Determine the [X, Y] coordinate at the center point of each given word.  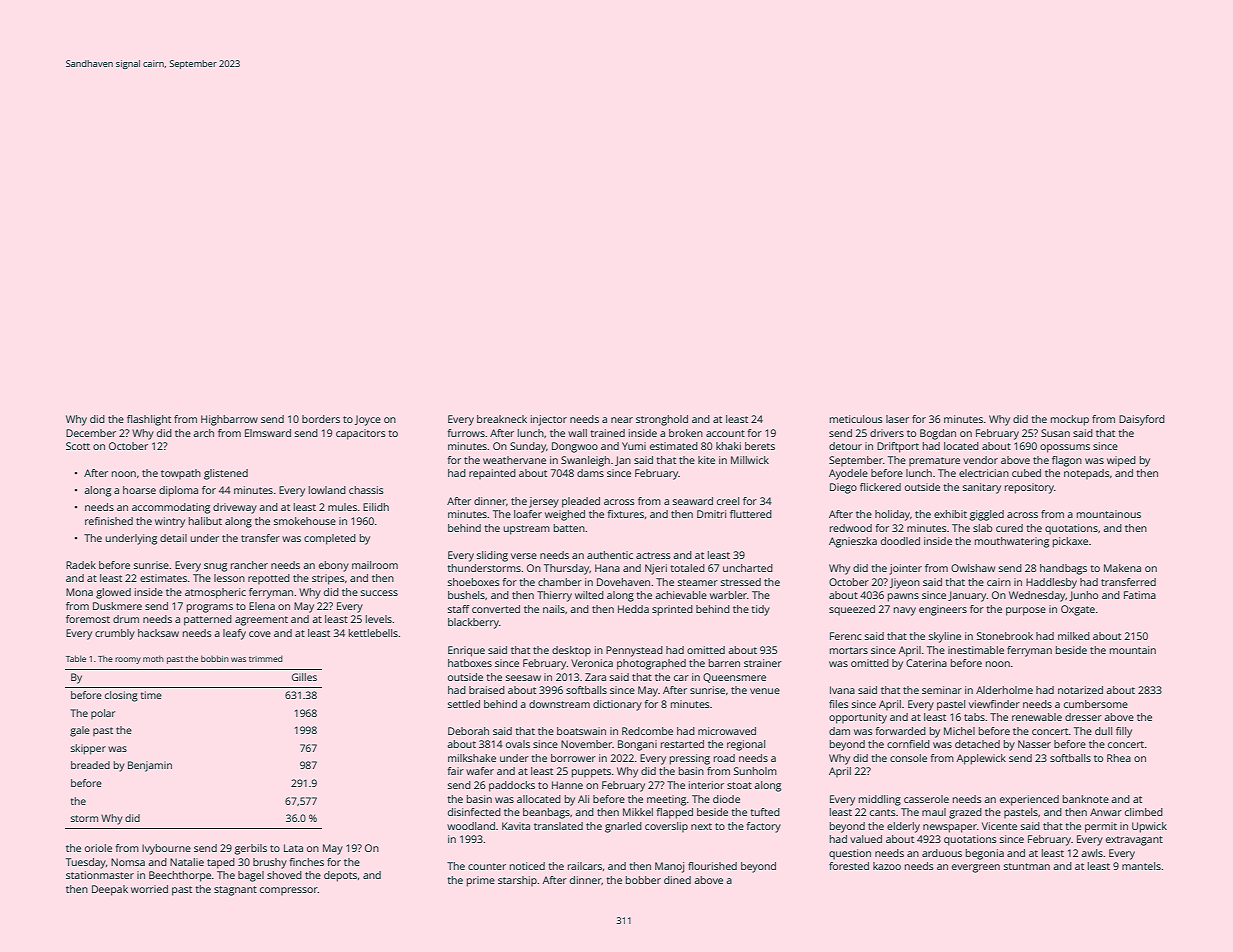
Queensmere [734, 678]
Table [76, 658]
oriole [98, 848]
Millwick [750, 460]
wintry [170, 522]
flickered [880, 487]
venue [765, 691]
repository [1029, 488]
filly [1124, 732]
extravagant [1134, 841]
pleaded [581, 502]
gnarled [623, 827]
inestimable [976, 650]
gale [80, 731]
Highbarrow [229, 420]
